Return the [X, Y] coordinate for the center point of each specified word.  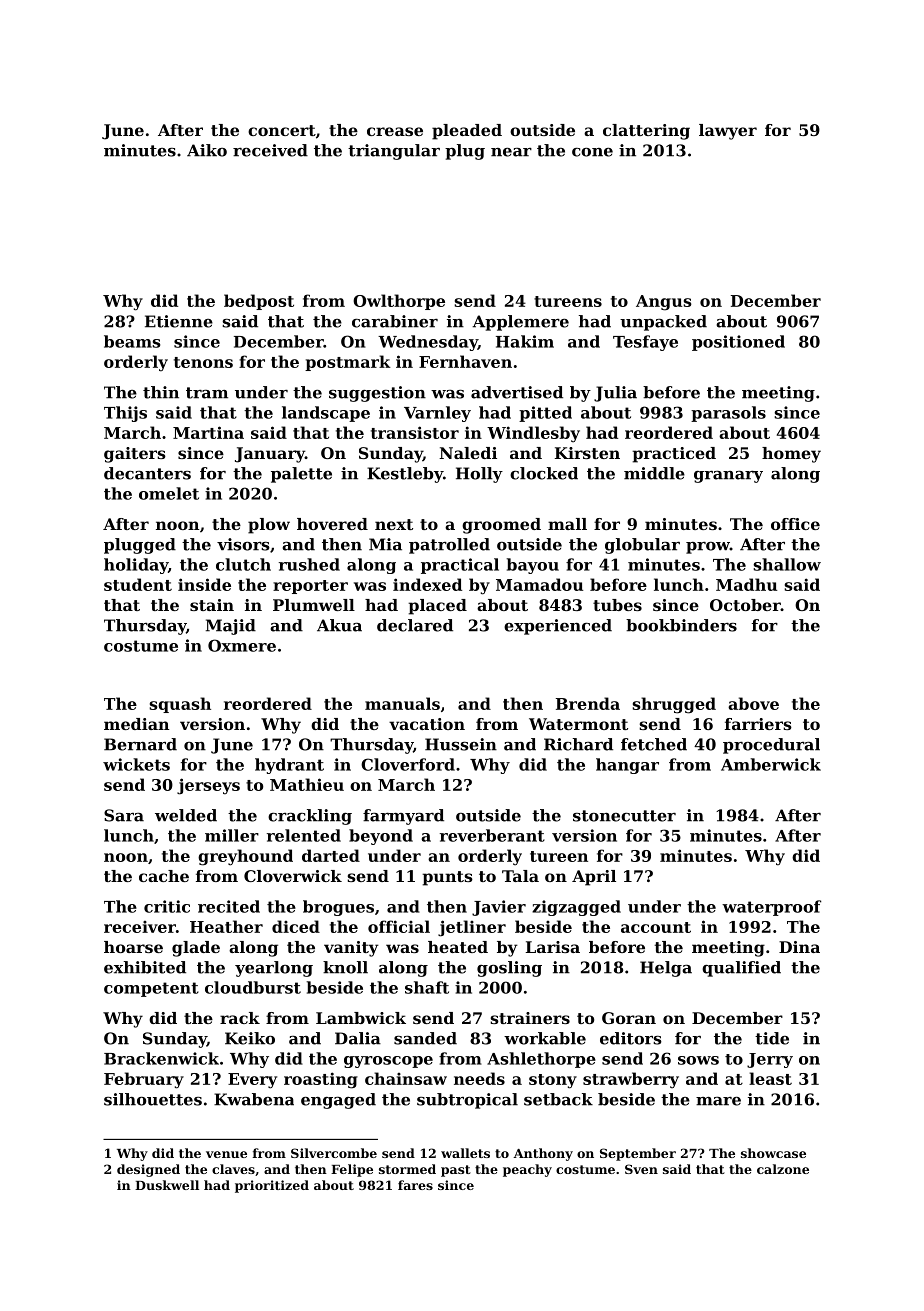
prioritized [272, 1186]
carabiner [395, 321]
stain [212, 605]
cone [592, 152]
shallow [787, 564]
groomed [501, 526]
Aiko [207, 150]
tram [207, 393]
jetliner [472, 928]
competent [151, 989]
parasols [728, 414]
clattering [646, 132]
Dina [799, 947]
